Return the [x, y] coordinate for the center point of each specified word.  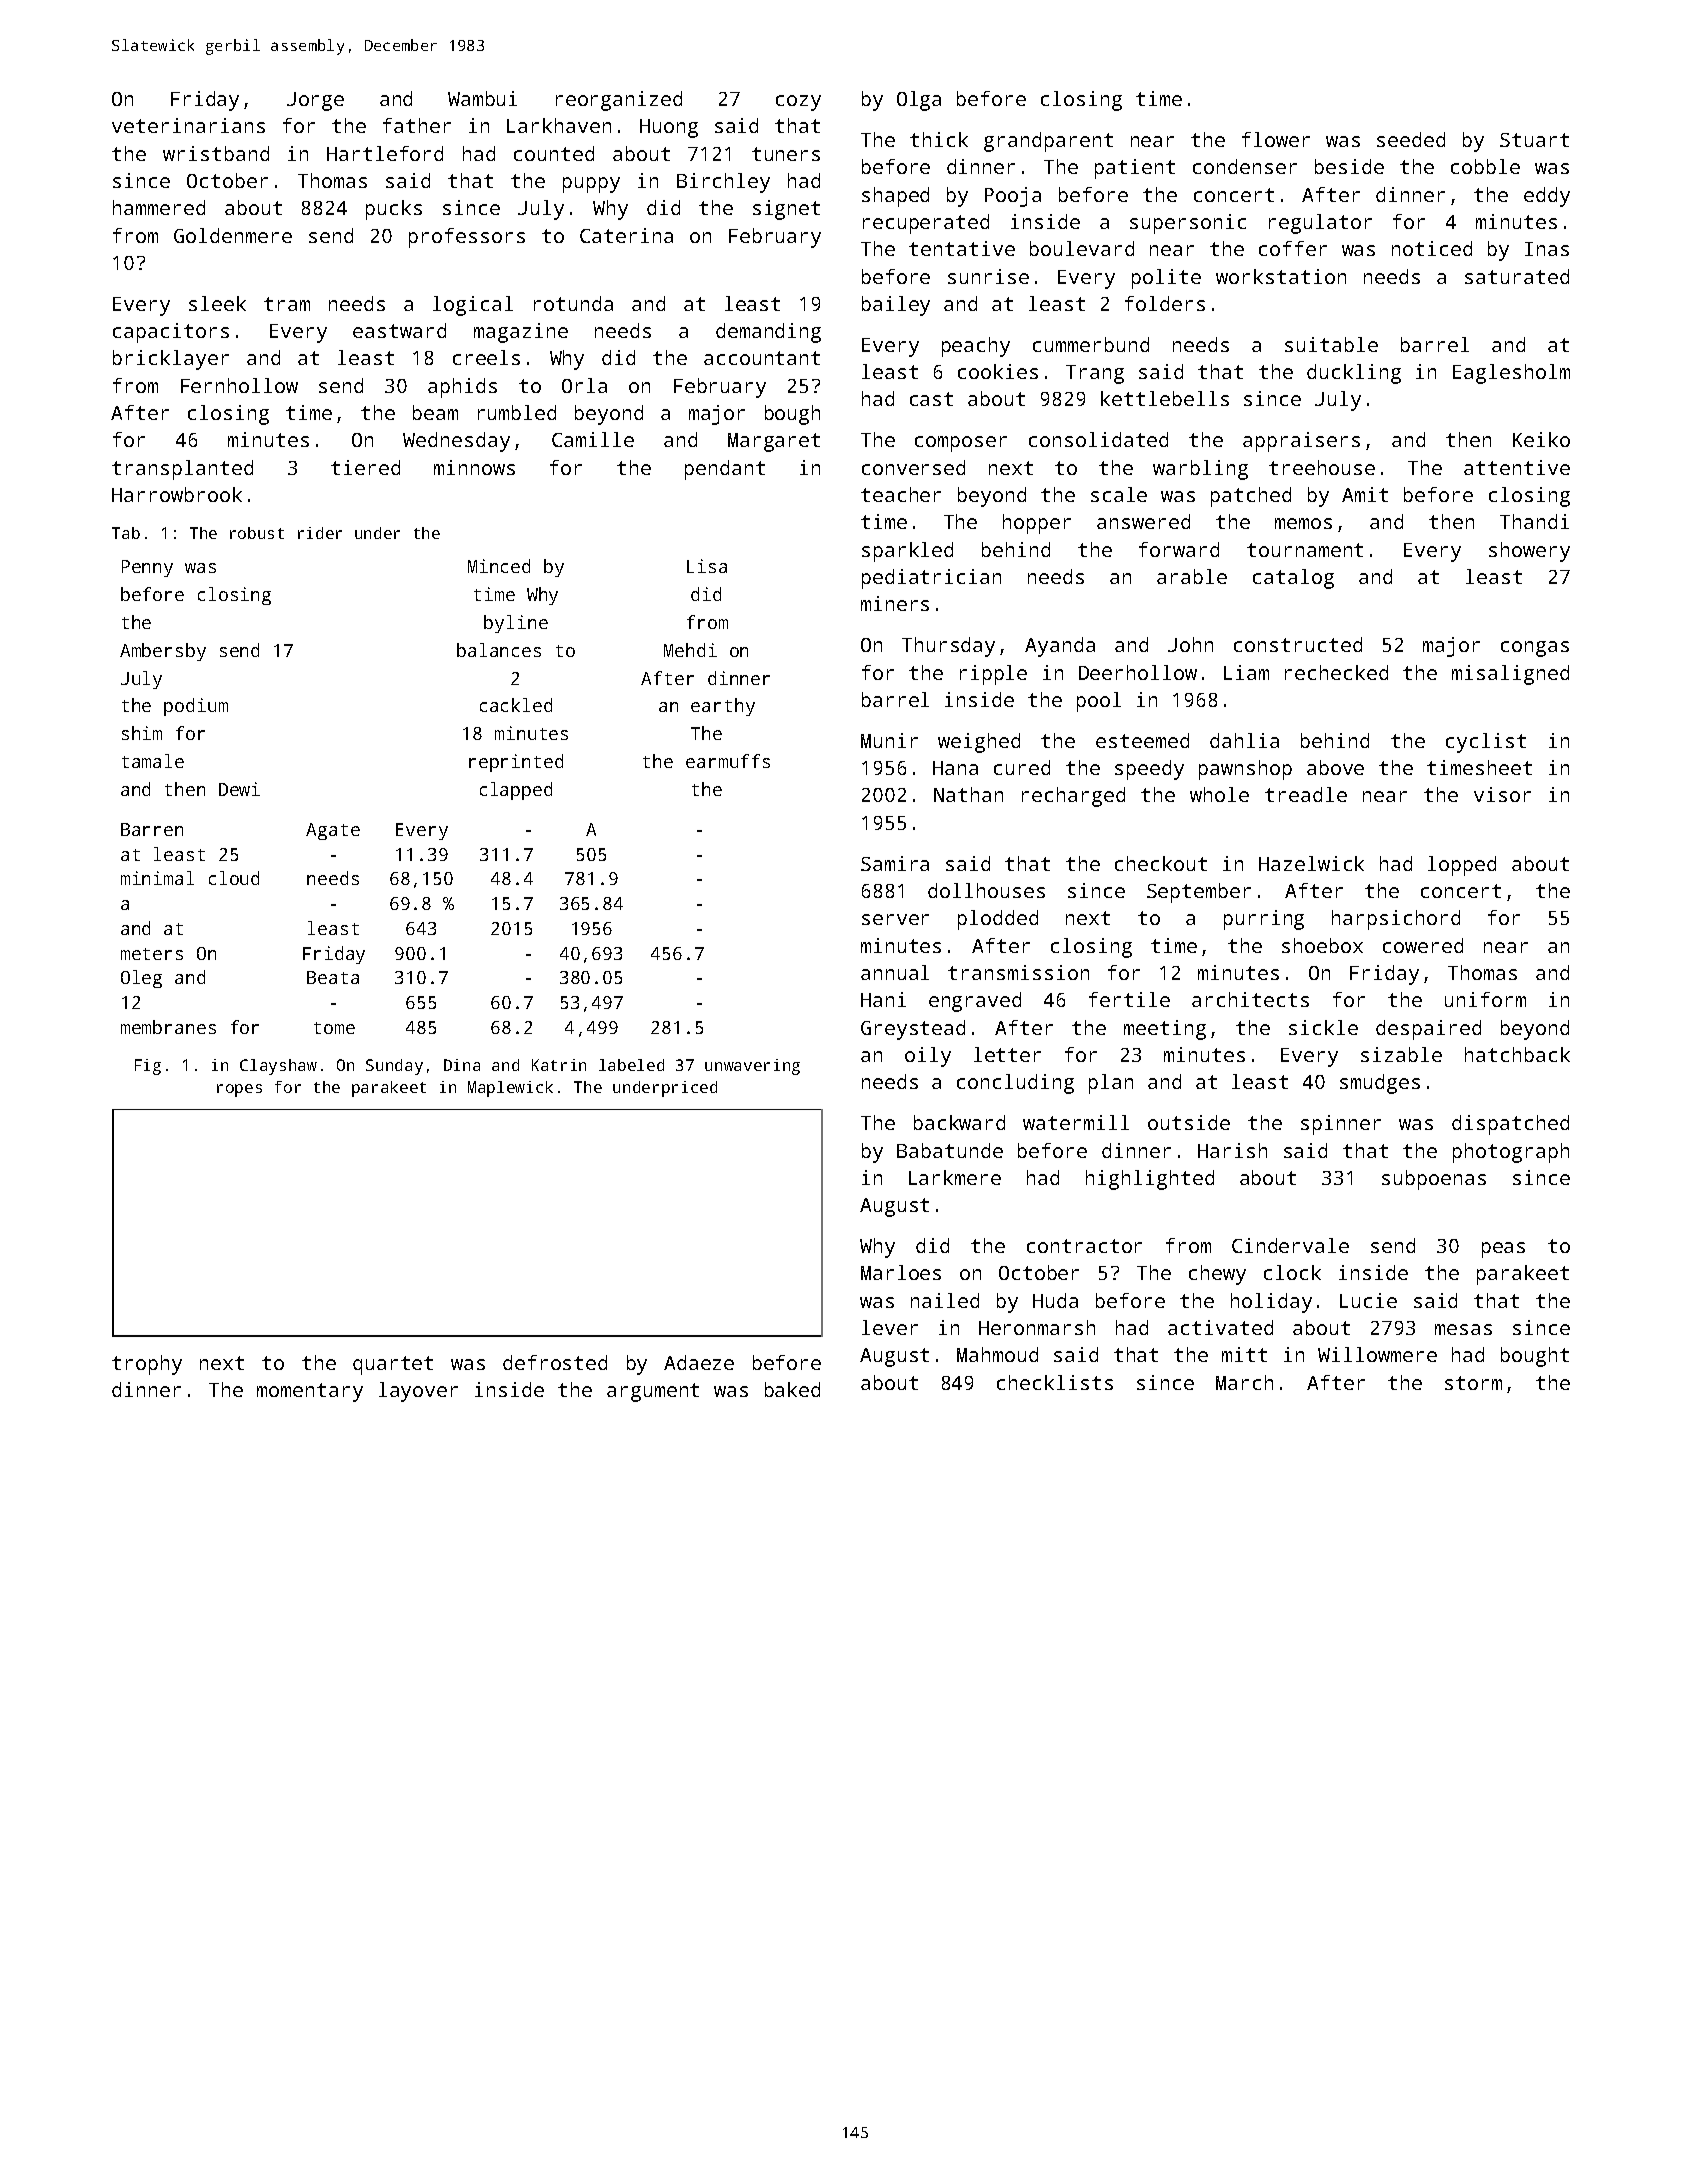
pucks [394, 210]
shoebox [1322, 945]
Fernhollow [239, 385]
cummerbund [1091, 344]
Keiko [1541, 439]
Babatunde [950, 1150]
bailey [896, 306]
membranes [168, 1027]
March [1244, 1382]
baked [792, 1389]
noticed [1432, 248]
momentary [310, 1392]
